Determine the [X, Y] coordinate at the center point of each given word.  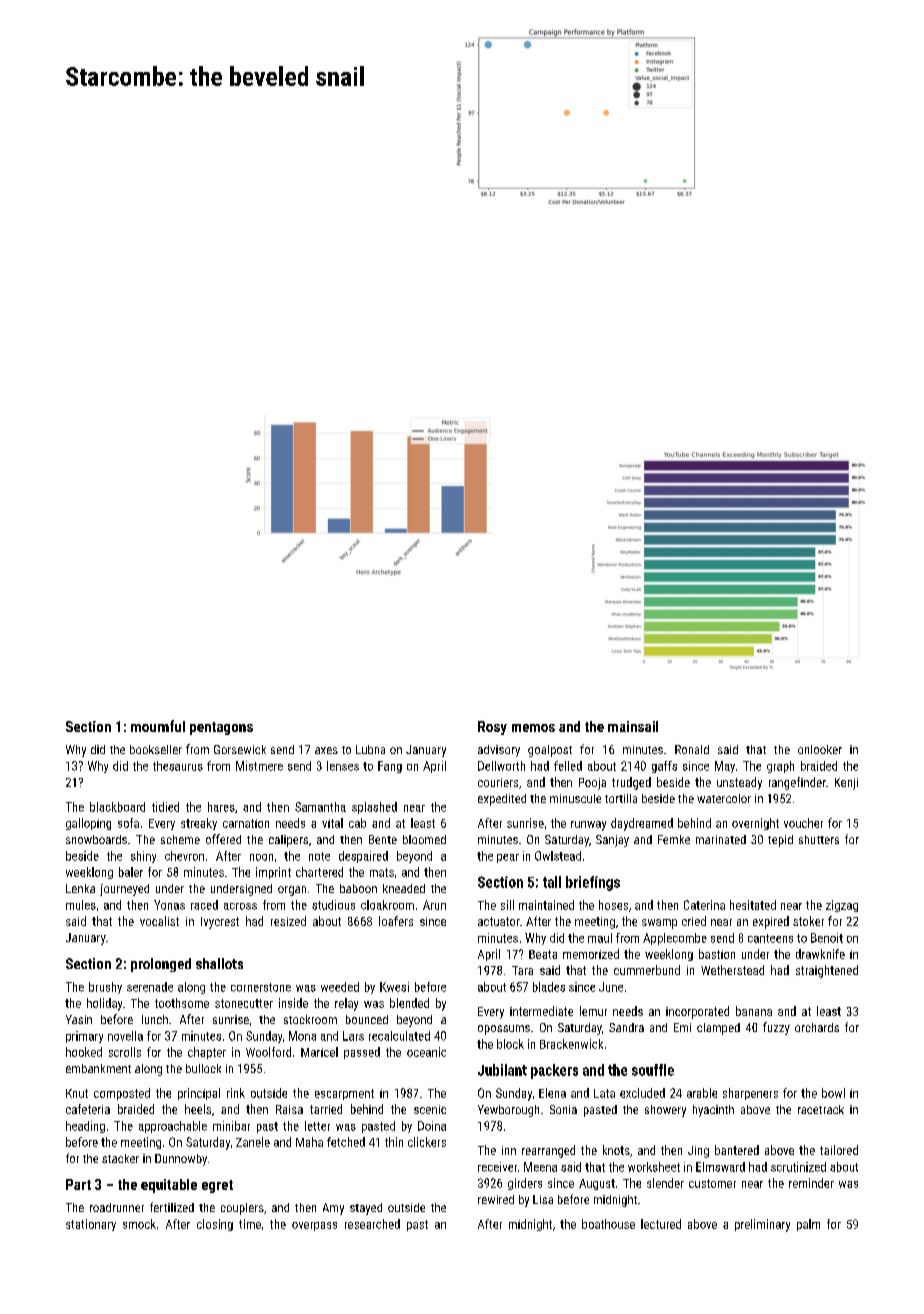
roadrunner [117, 1207]
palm [808, 1225]
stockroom [310, 1019]
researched [372, 1224]
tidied [165, 807]
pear [508, 858]
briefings [593, 883]
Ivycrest [220, 923]
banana [754, 1011]
